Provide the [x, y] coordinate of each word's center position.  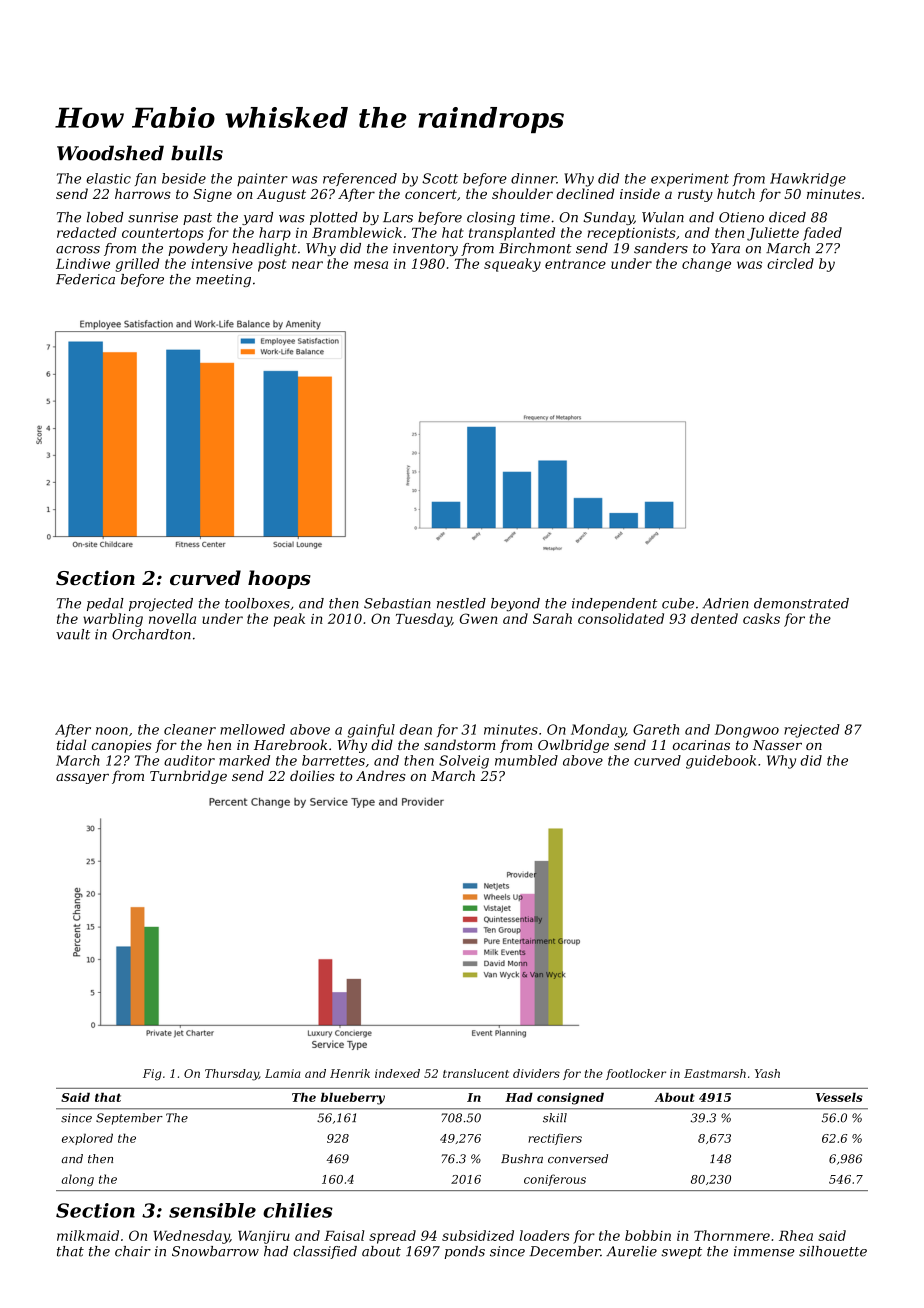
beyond [515, 604]
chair [133, 1251]
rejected [812, 731]
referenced [360, 179]
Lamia [283, 1073]
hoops [279, 579]
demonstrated [801, 603]
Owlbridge [573, 746]
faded [822, 234]
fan [145, 179]
